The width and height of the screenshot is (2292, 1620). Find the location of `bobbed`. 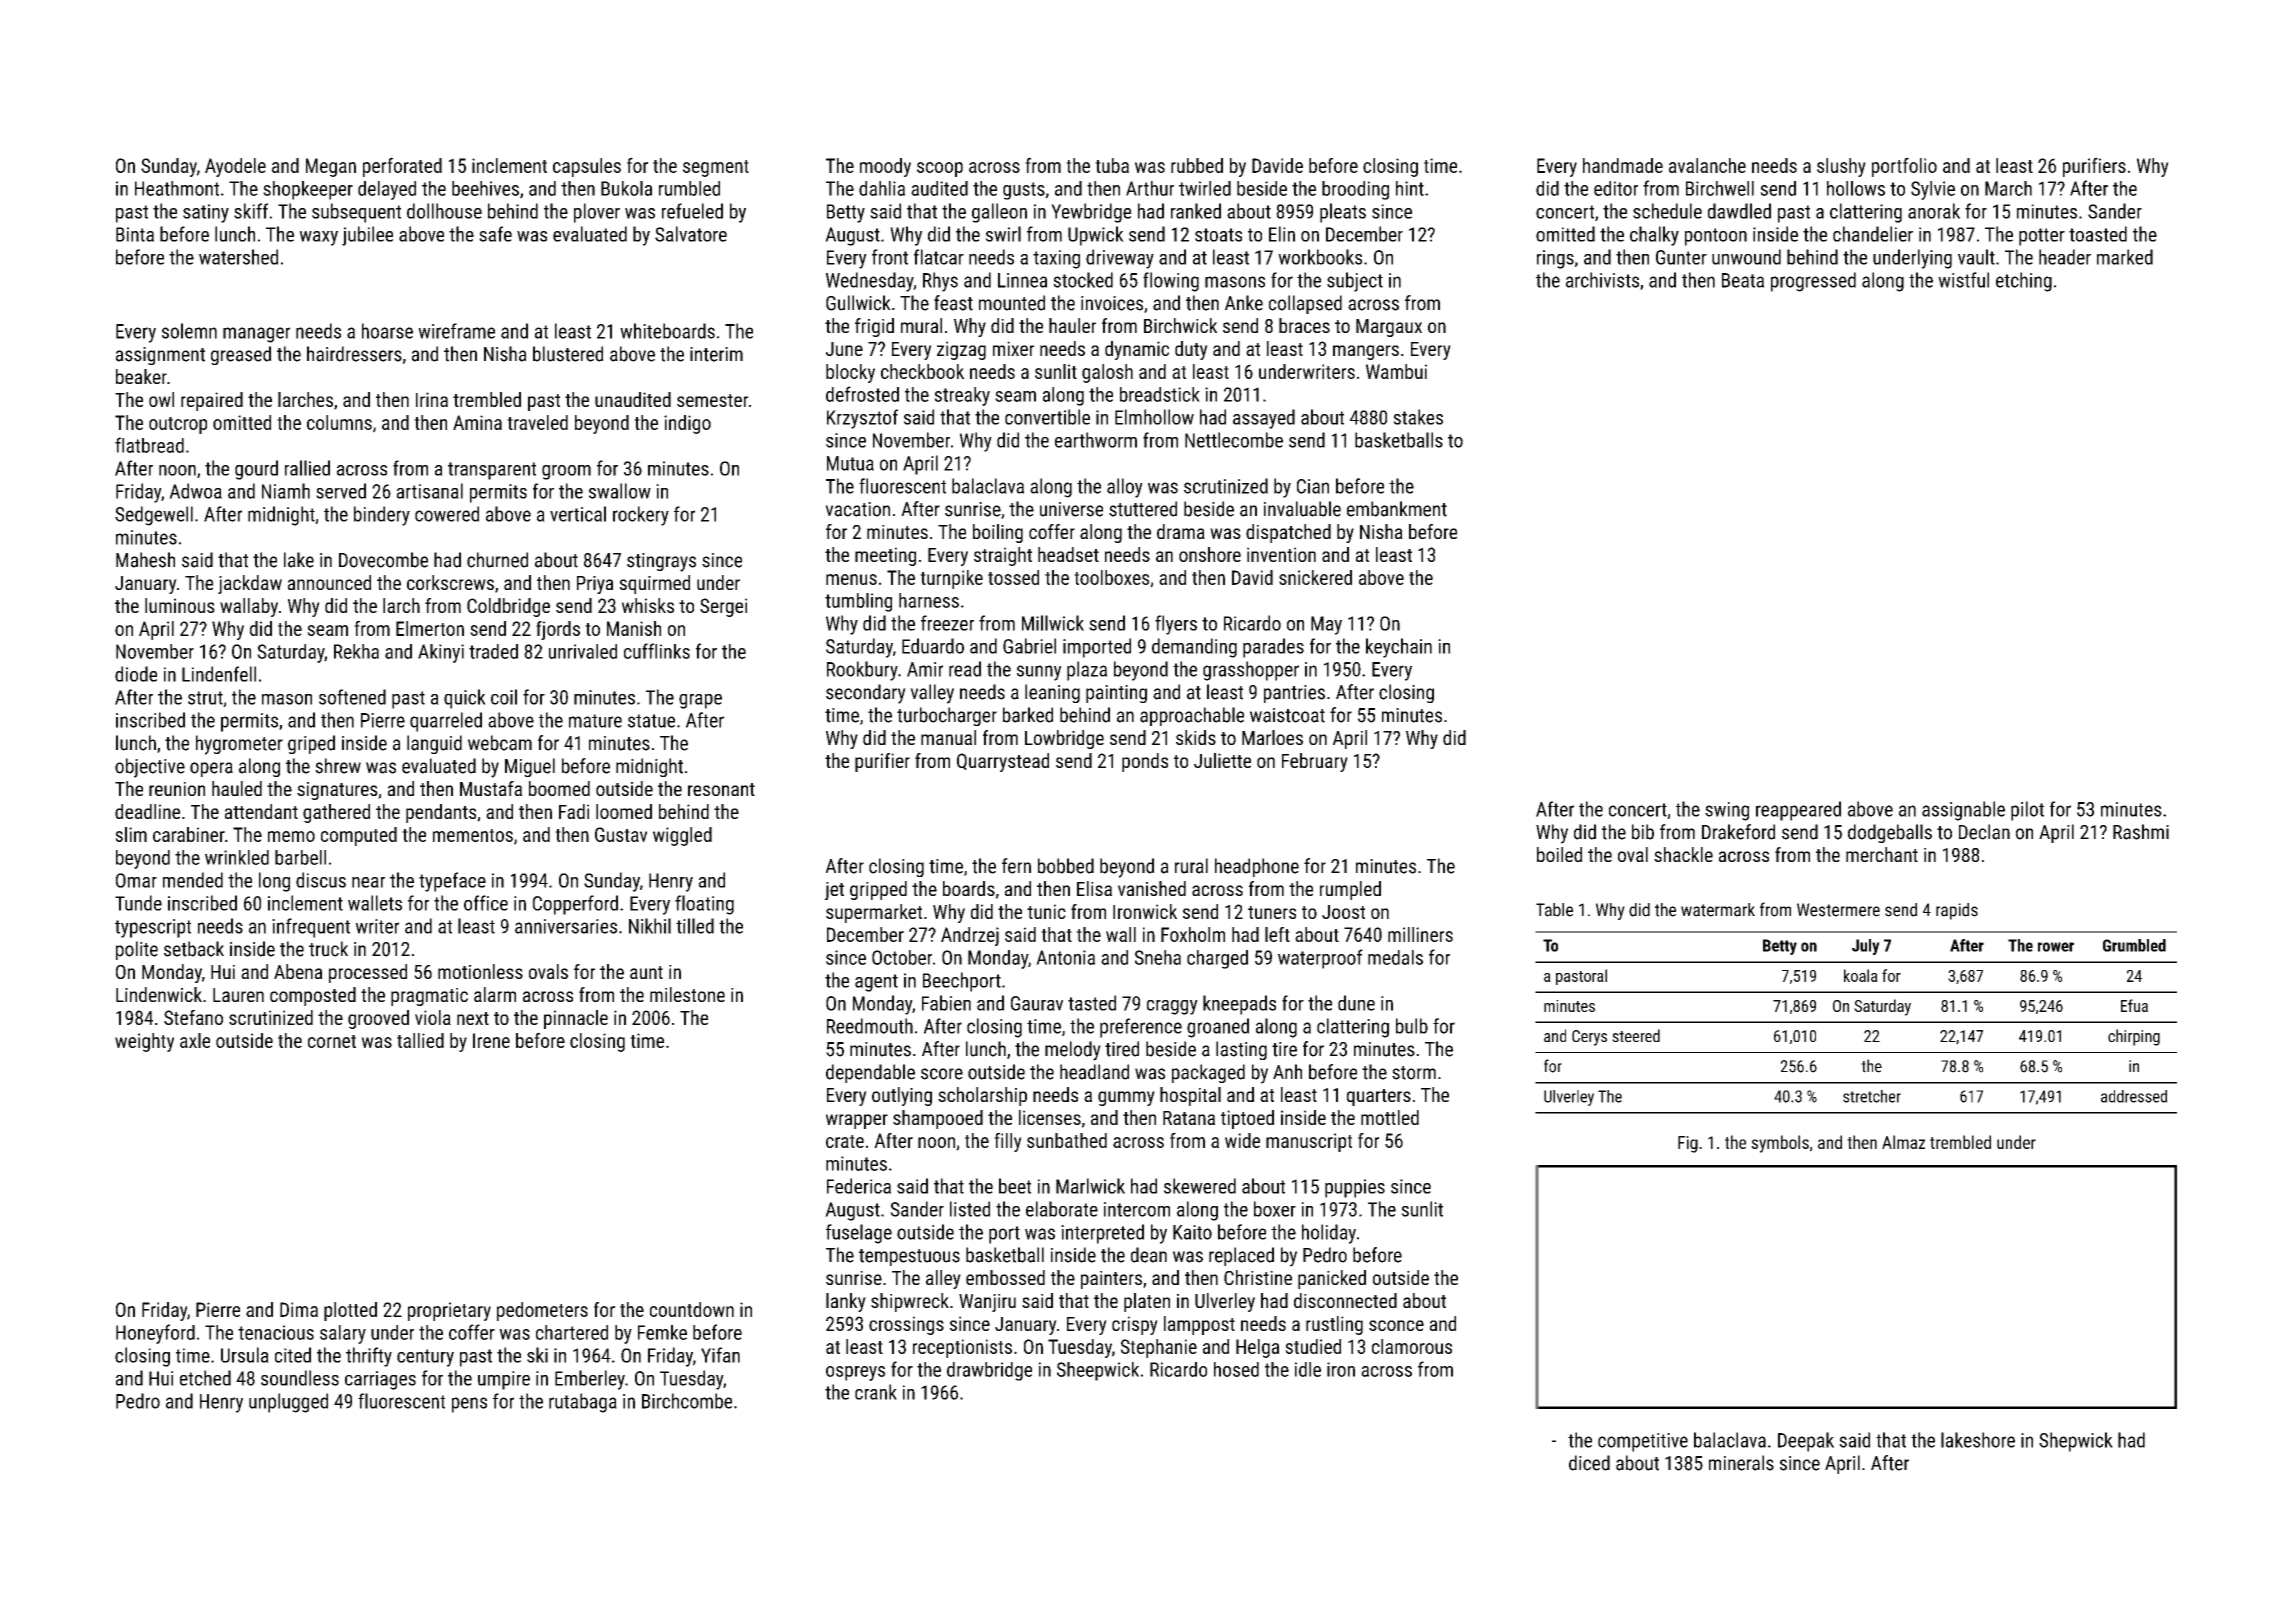

bobbed is located at coordinates (1066, 866).
